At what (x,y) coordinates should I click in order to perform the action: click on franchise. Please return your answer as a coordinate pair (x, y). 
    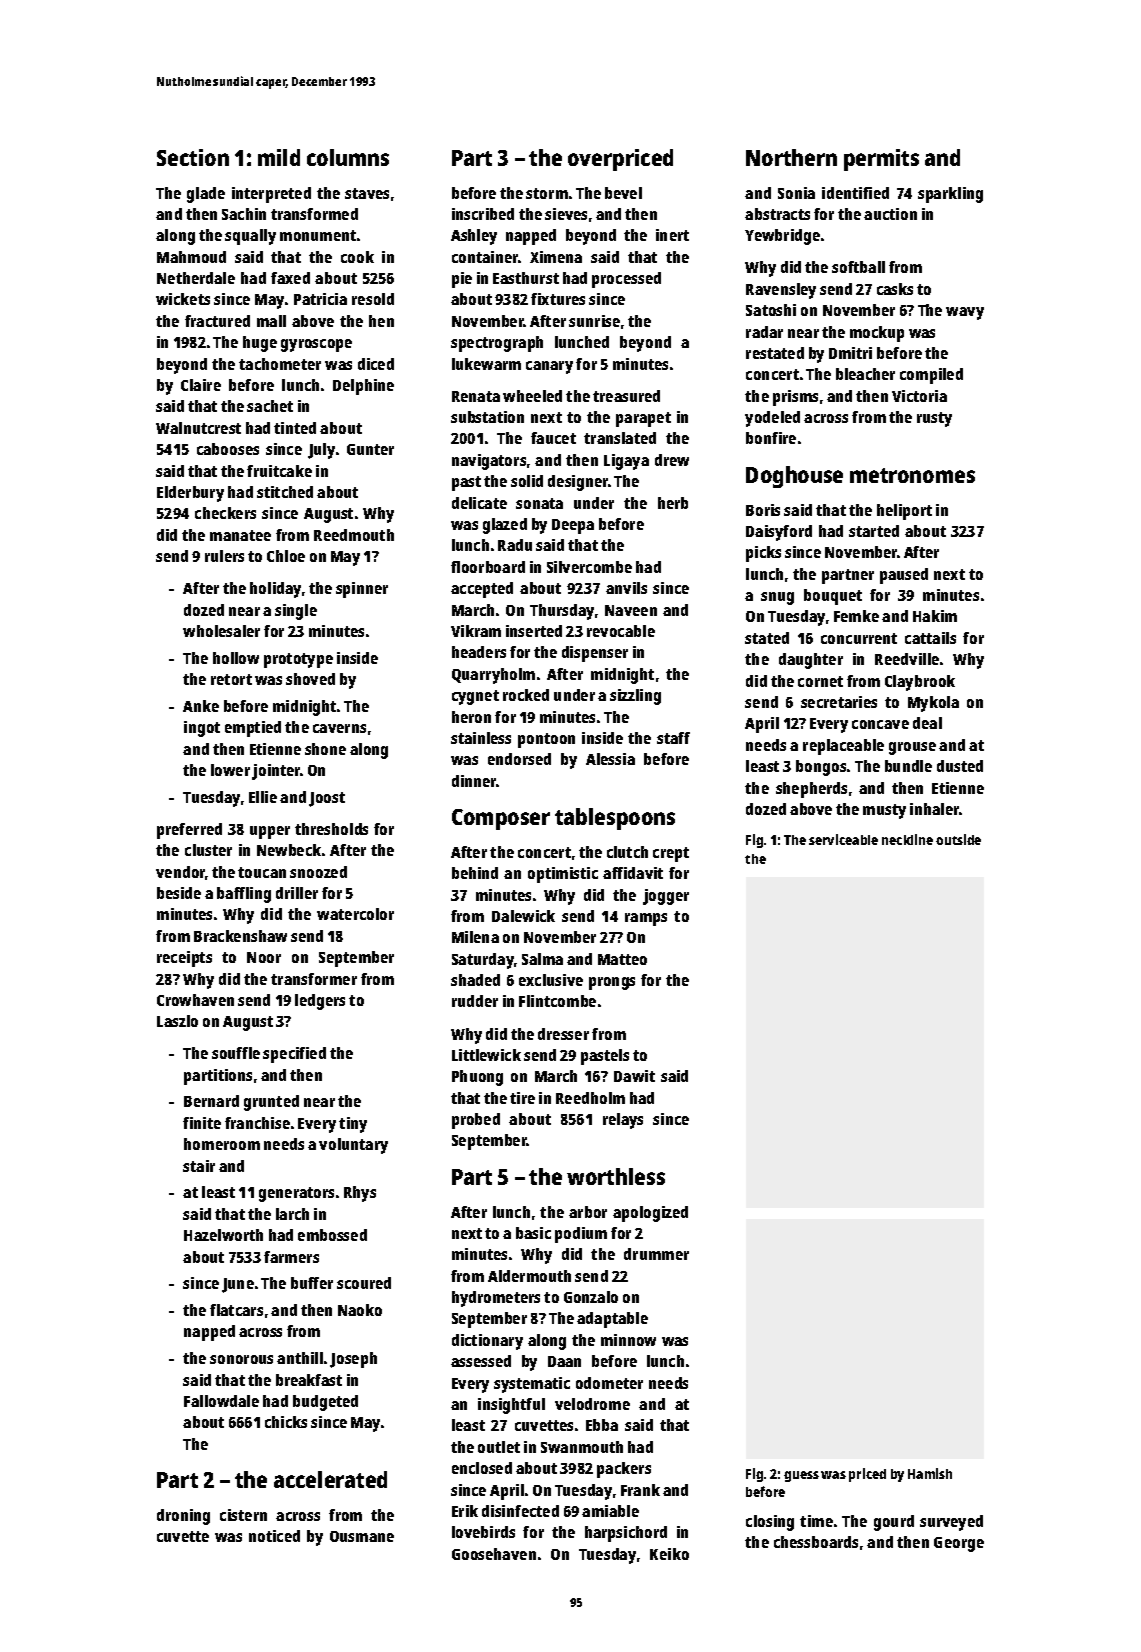
    Looking at the image, I should click on (257, 1123).
